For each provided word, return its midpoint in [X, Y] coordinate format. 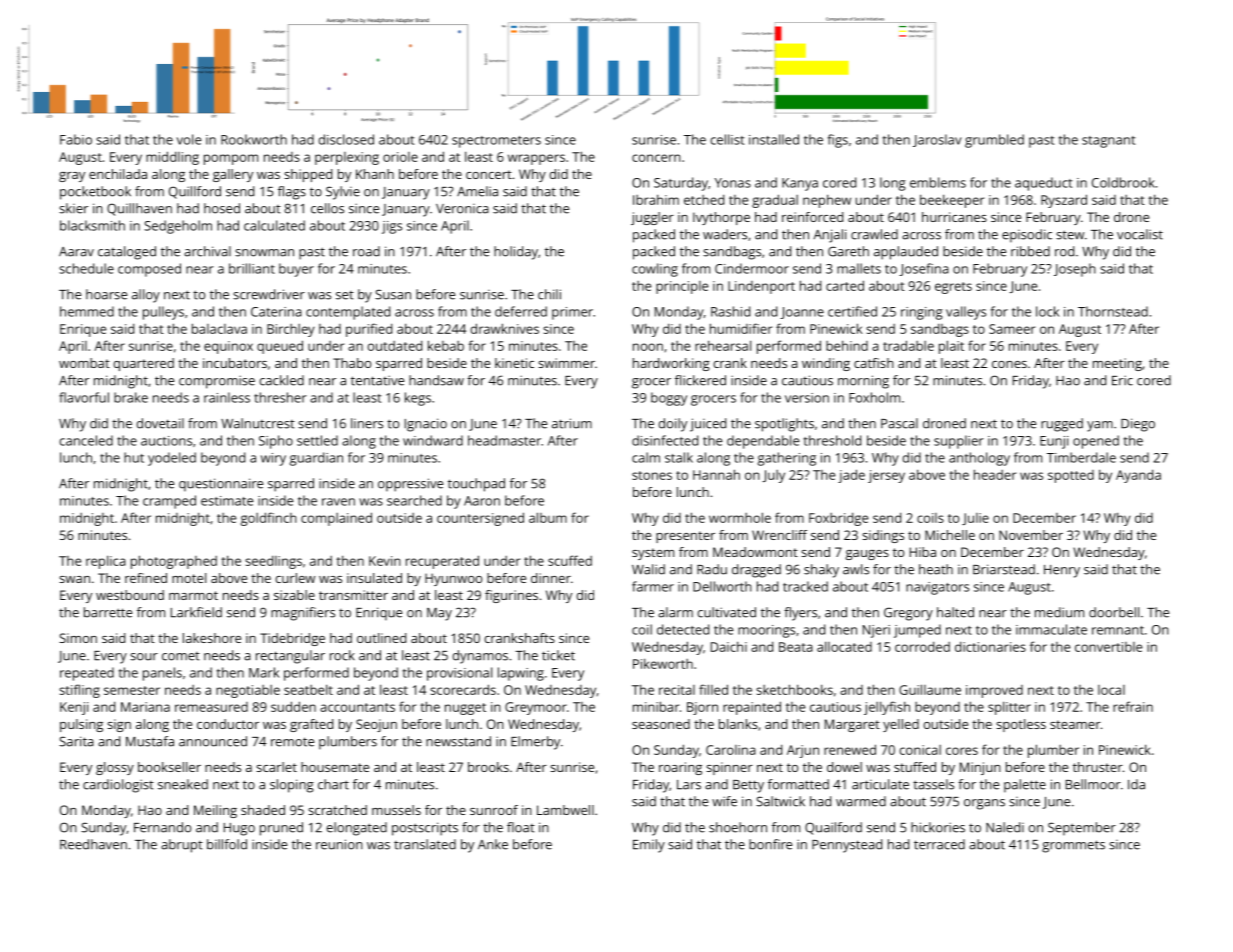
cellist [727, 139]
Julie [975, 519]
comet [181, 656]
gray [72, 177]
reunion [339, 844]
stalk [679, 457]
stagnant [1108, 142]
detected [683, 629]
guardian [316, 459]
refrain [1133, 706]
